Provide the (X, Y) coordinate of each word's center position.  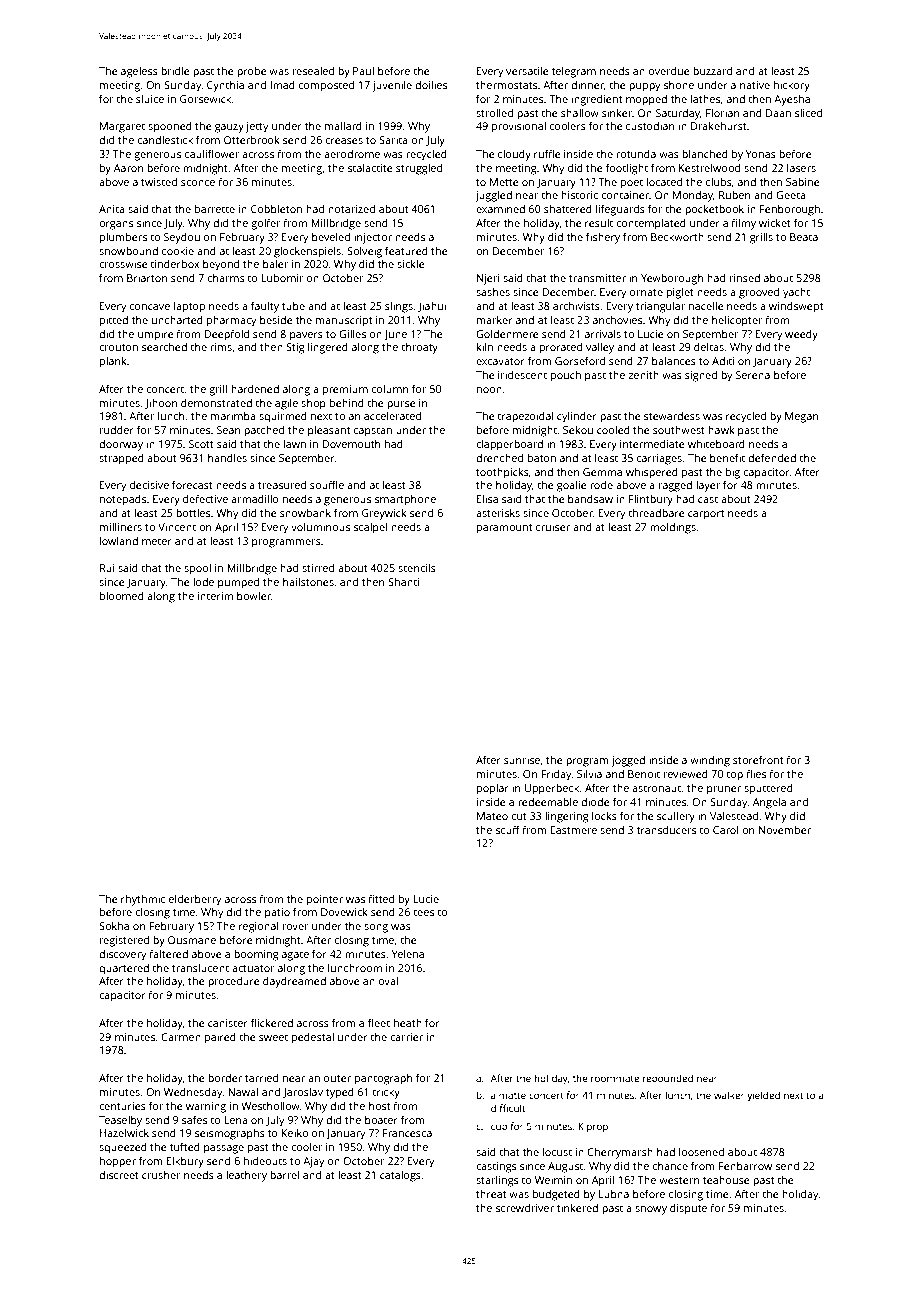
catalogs (400, 1176)
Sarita (393, 140)
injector (373, 238)
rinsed (745, 278)
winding (710, 761)
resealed (313, 71)
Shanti (403, 582)
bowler (254, 596)
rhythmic (143, 900)
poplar (493, 789)
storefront (758, 759)
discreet (119, 1175)
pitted (114, 321)
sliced (808, 113)
